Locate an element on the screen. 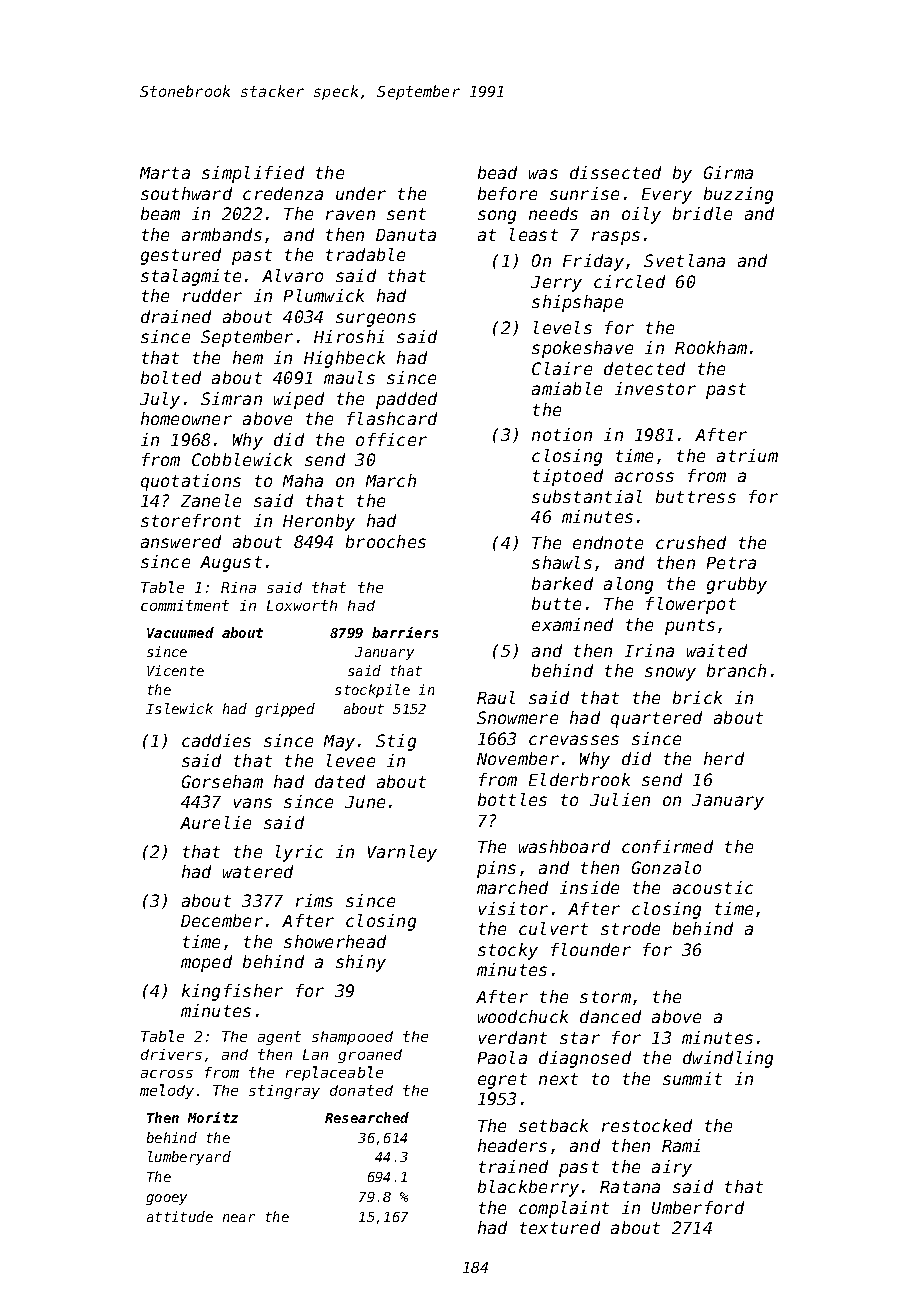 Image resolution: width=924 pixels, height=1311 pixels. vans is located at coordinates (253, 803).
